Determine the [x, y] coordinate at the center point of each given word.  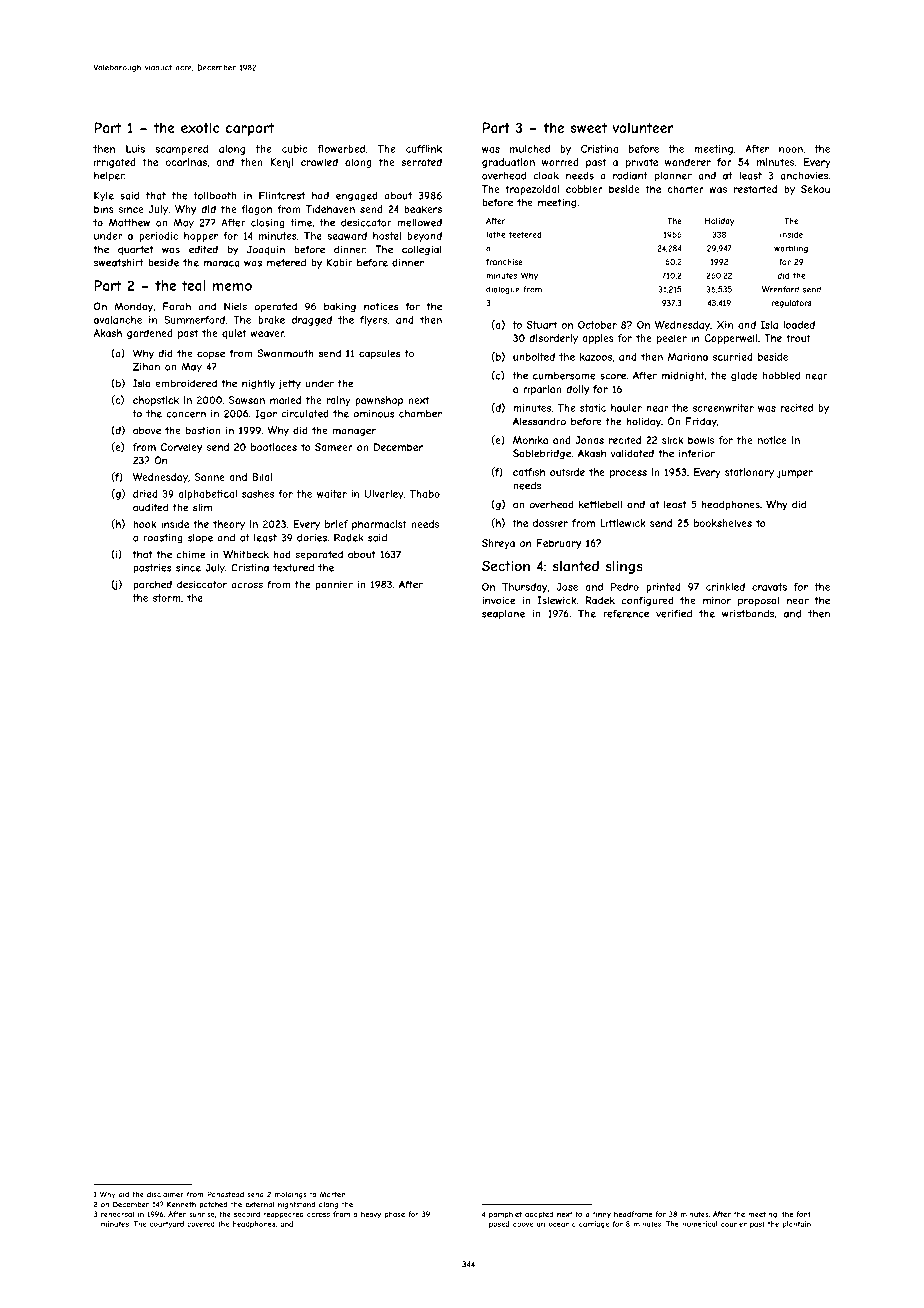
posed [499, 1224]
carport [250, 129]
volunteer [643, 128]
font [803, 1214]
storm [167, 598]
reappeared [283, 1215]
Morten [333, 1194]
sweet [589, 128]
